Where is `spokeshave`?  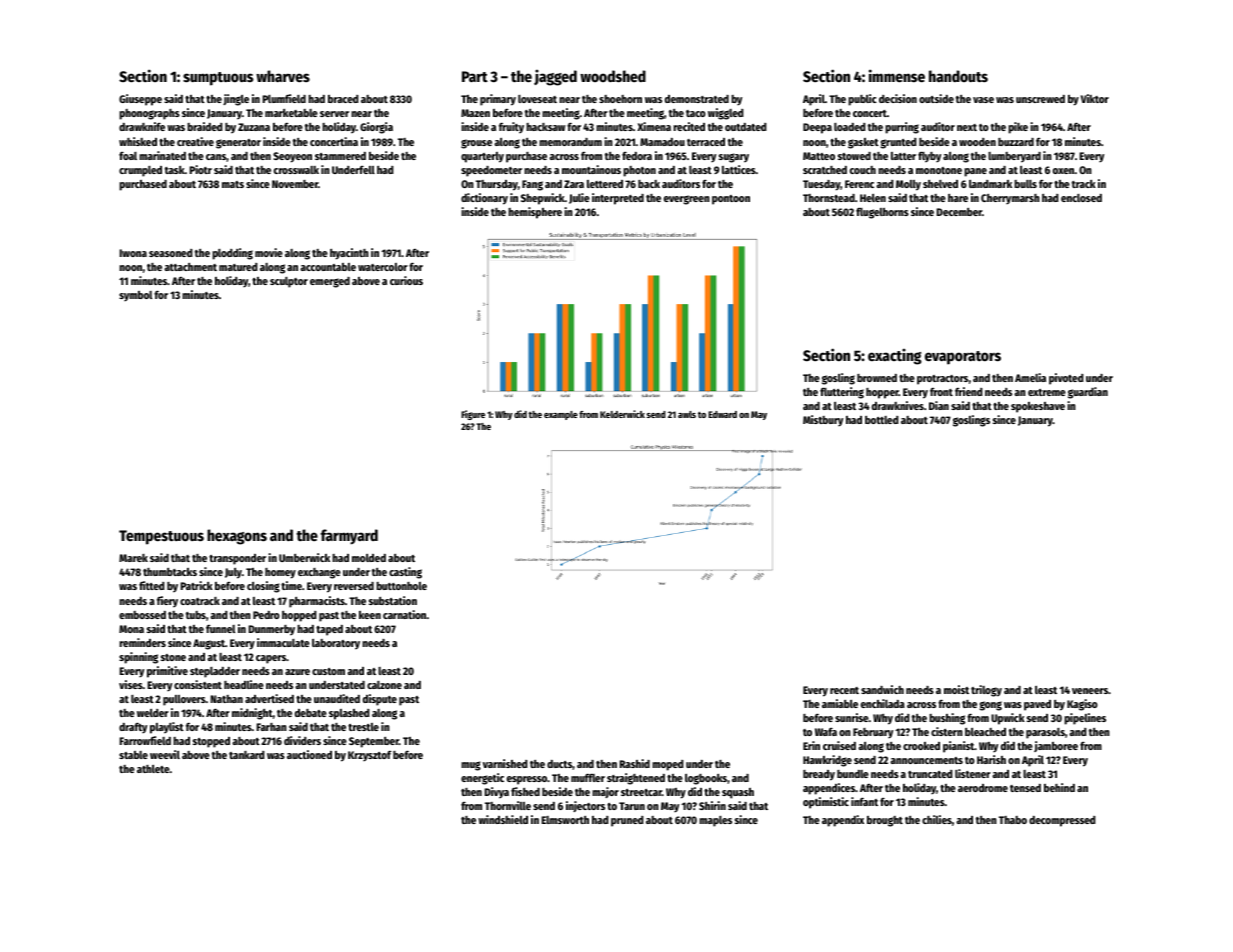
spokeshave is located at coordinates (1038, 407).
